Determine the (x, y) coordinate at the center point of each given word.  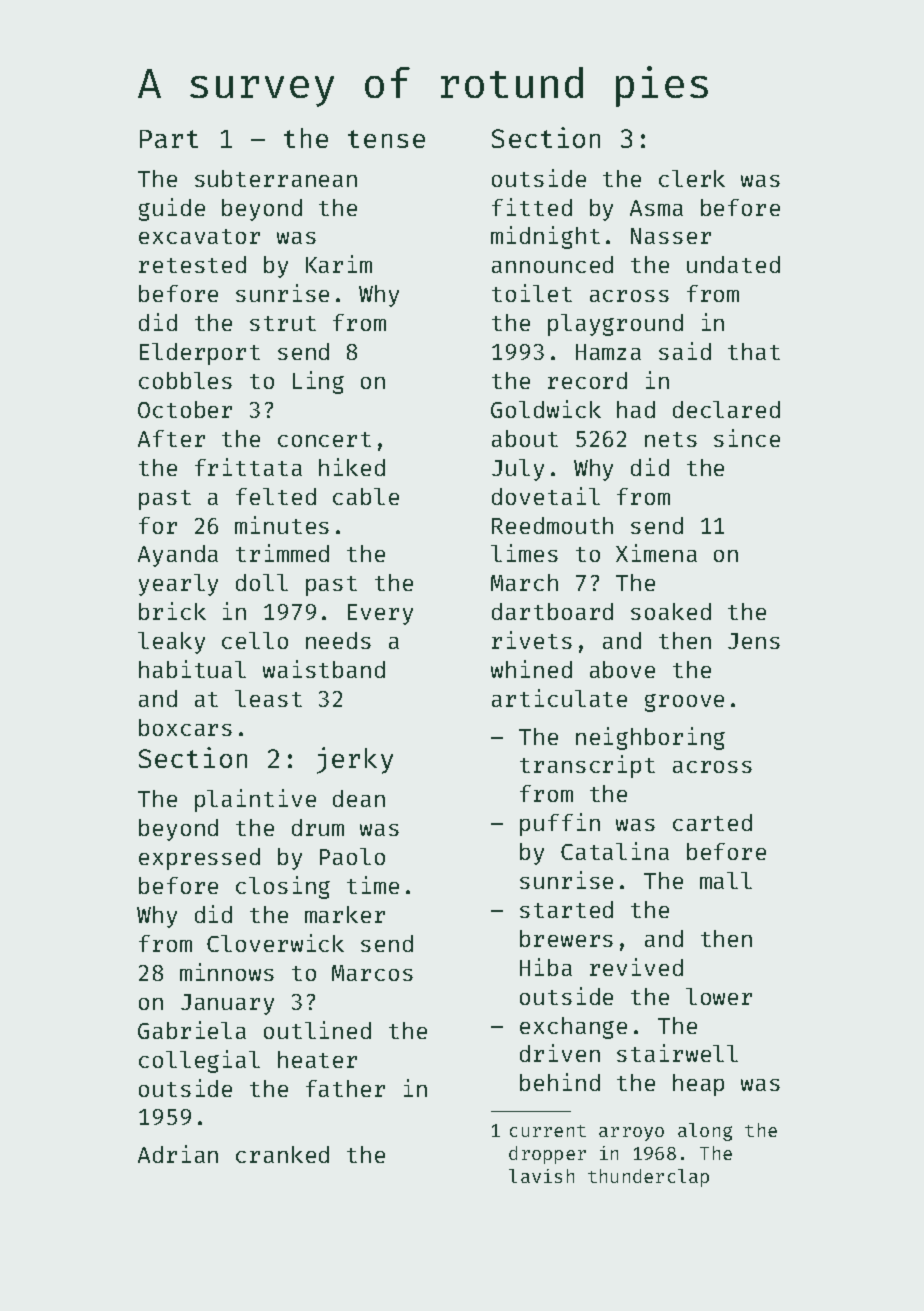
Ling (318, 382)
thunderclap (648, 1178)
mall (726, 880)
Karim (339, 264)
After (171, 438)
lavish (541, 1176)
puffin (560, 824)
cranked (282, 1154)
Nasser (671, 236)
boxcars (185, 727)
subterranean (276, 178)
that (754, 351)
